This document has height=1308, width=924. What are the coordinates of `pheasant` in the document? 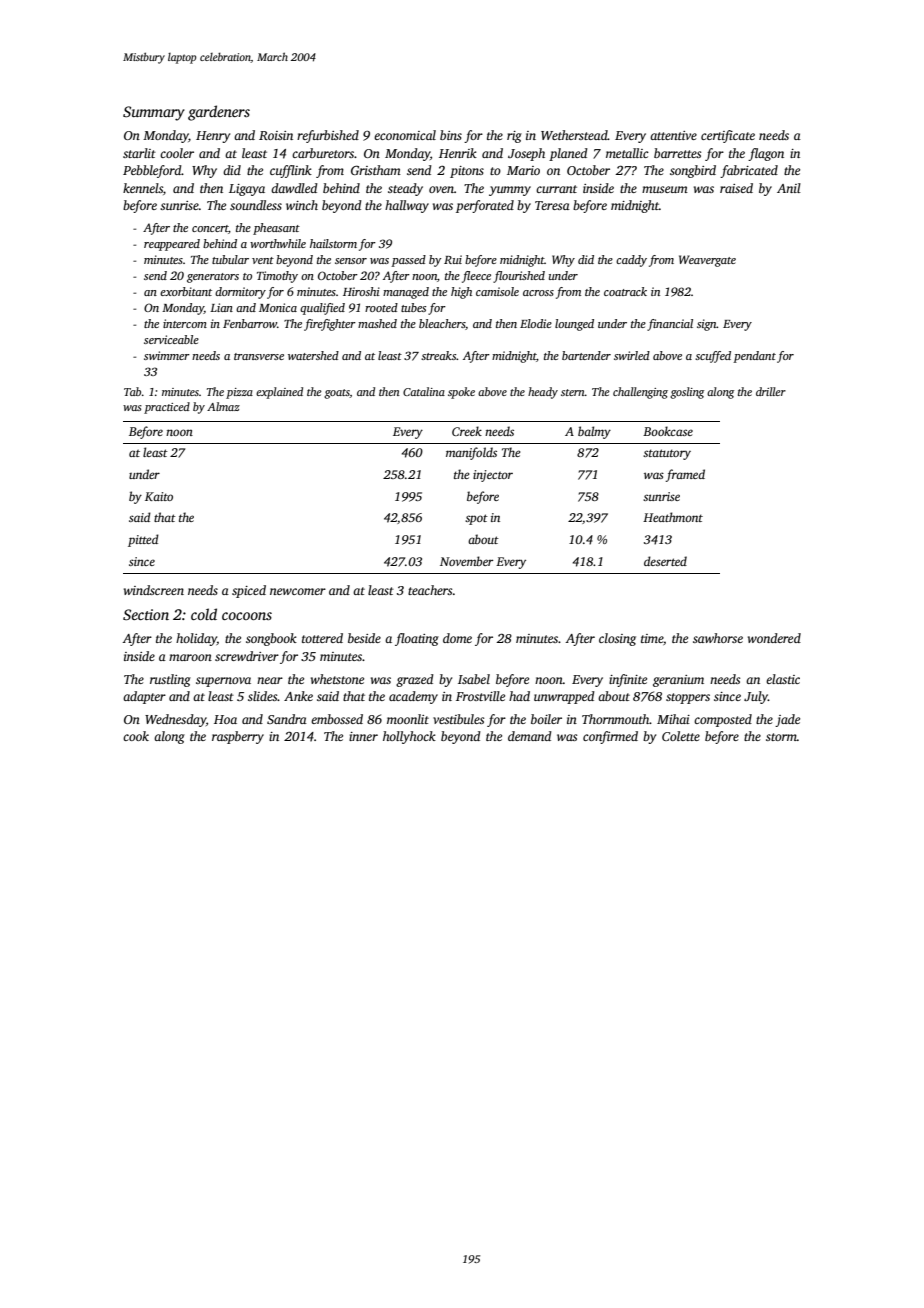 It's located at (276, 229).
